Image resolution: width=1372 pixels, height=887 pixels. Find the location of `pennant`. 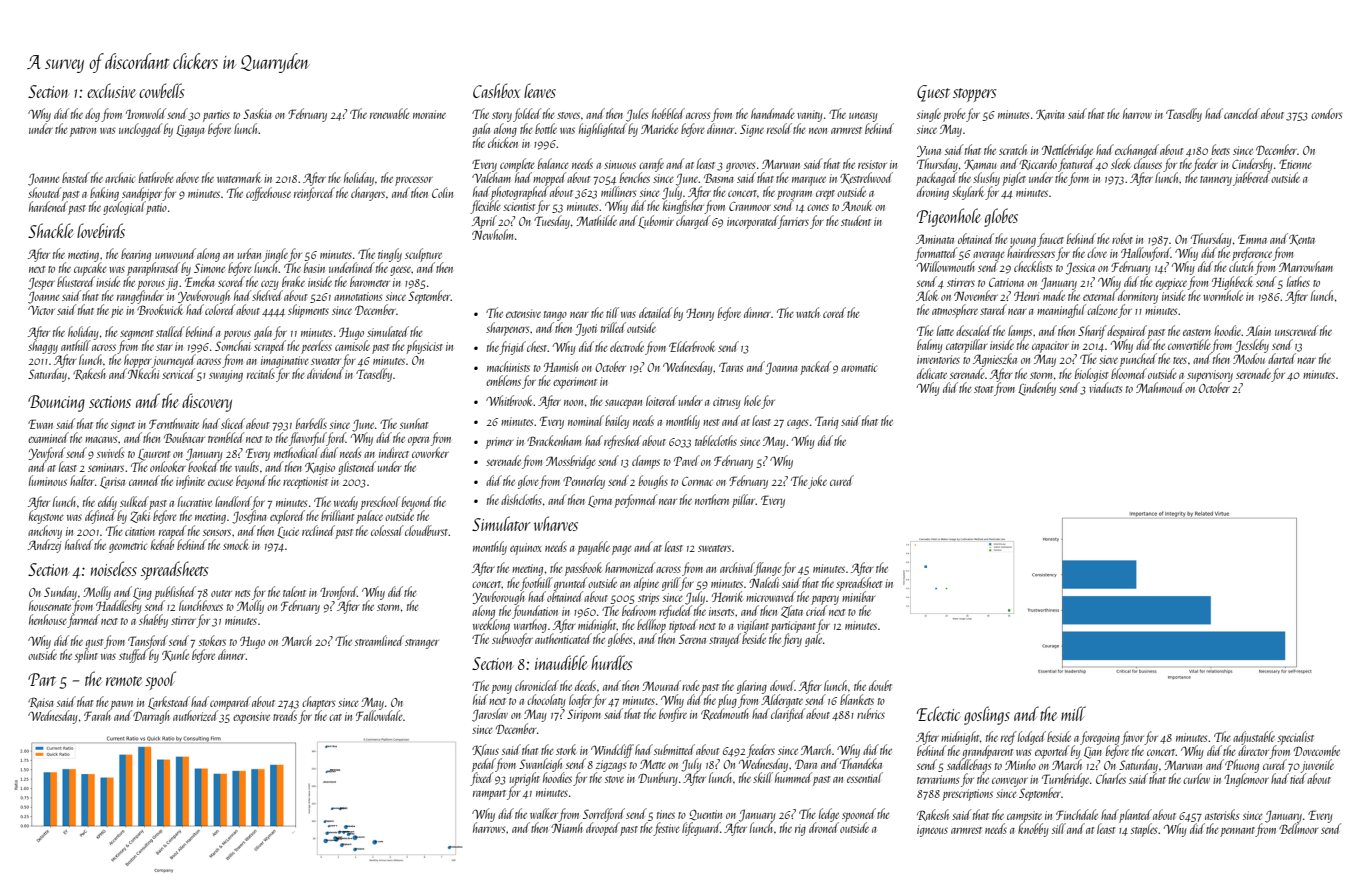

pennant is located at coordinates (1238, 832).
